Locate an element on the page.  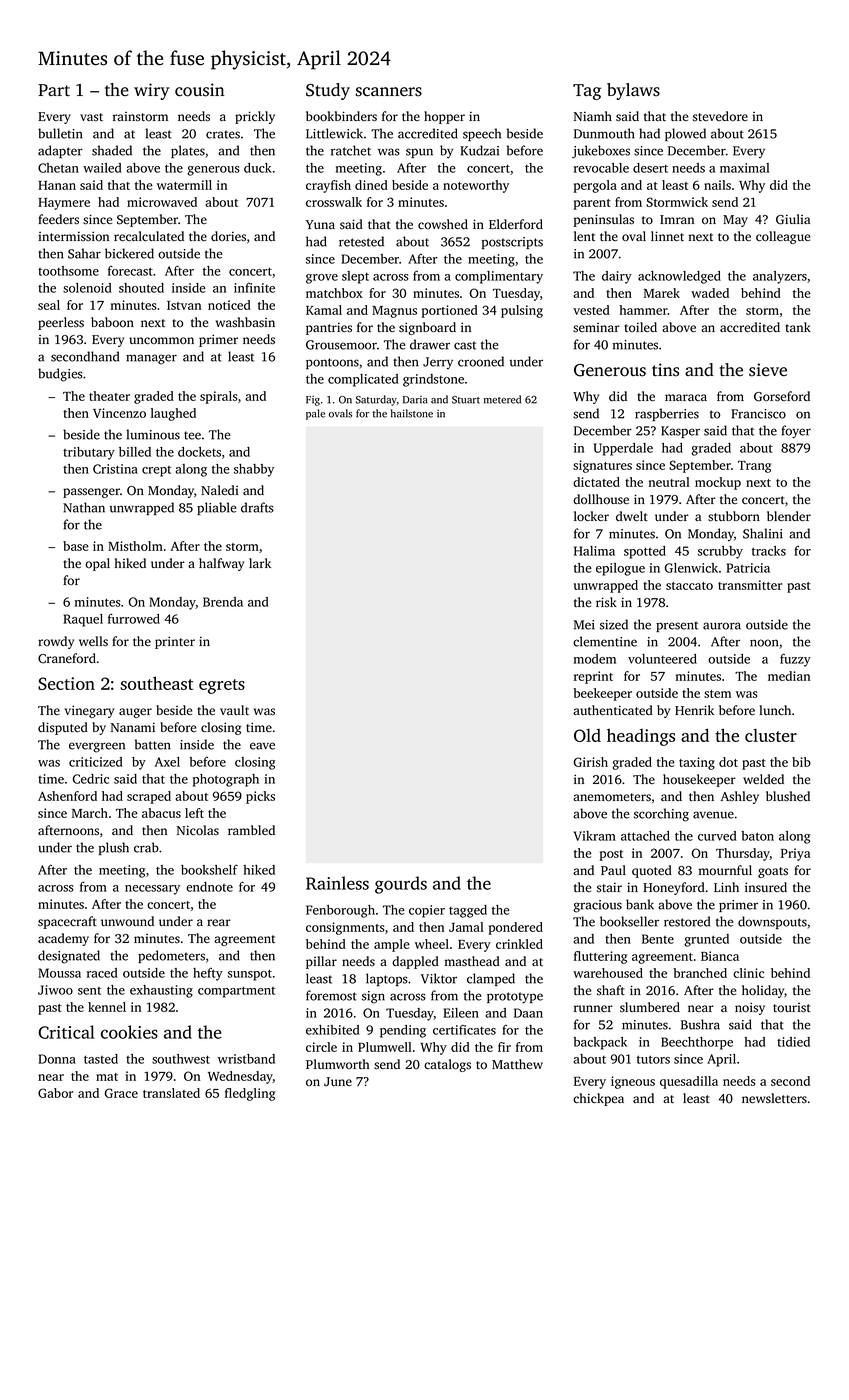
dockets is located at coordinates (199, 452).
